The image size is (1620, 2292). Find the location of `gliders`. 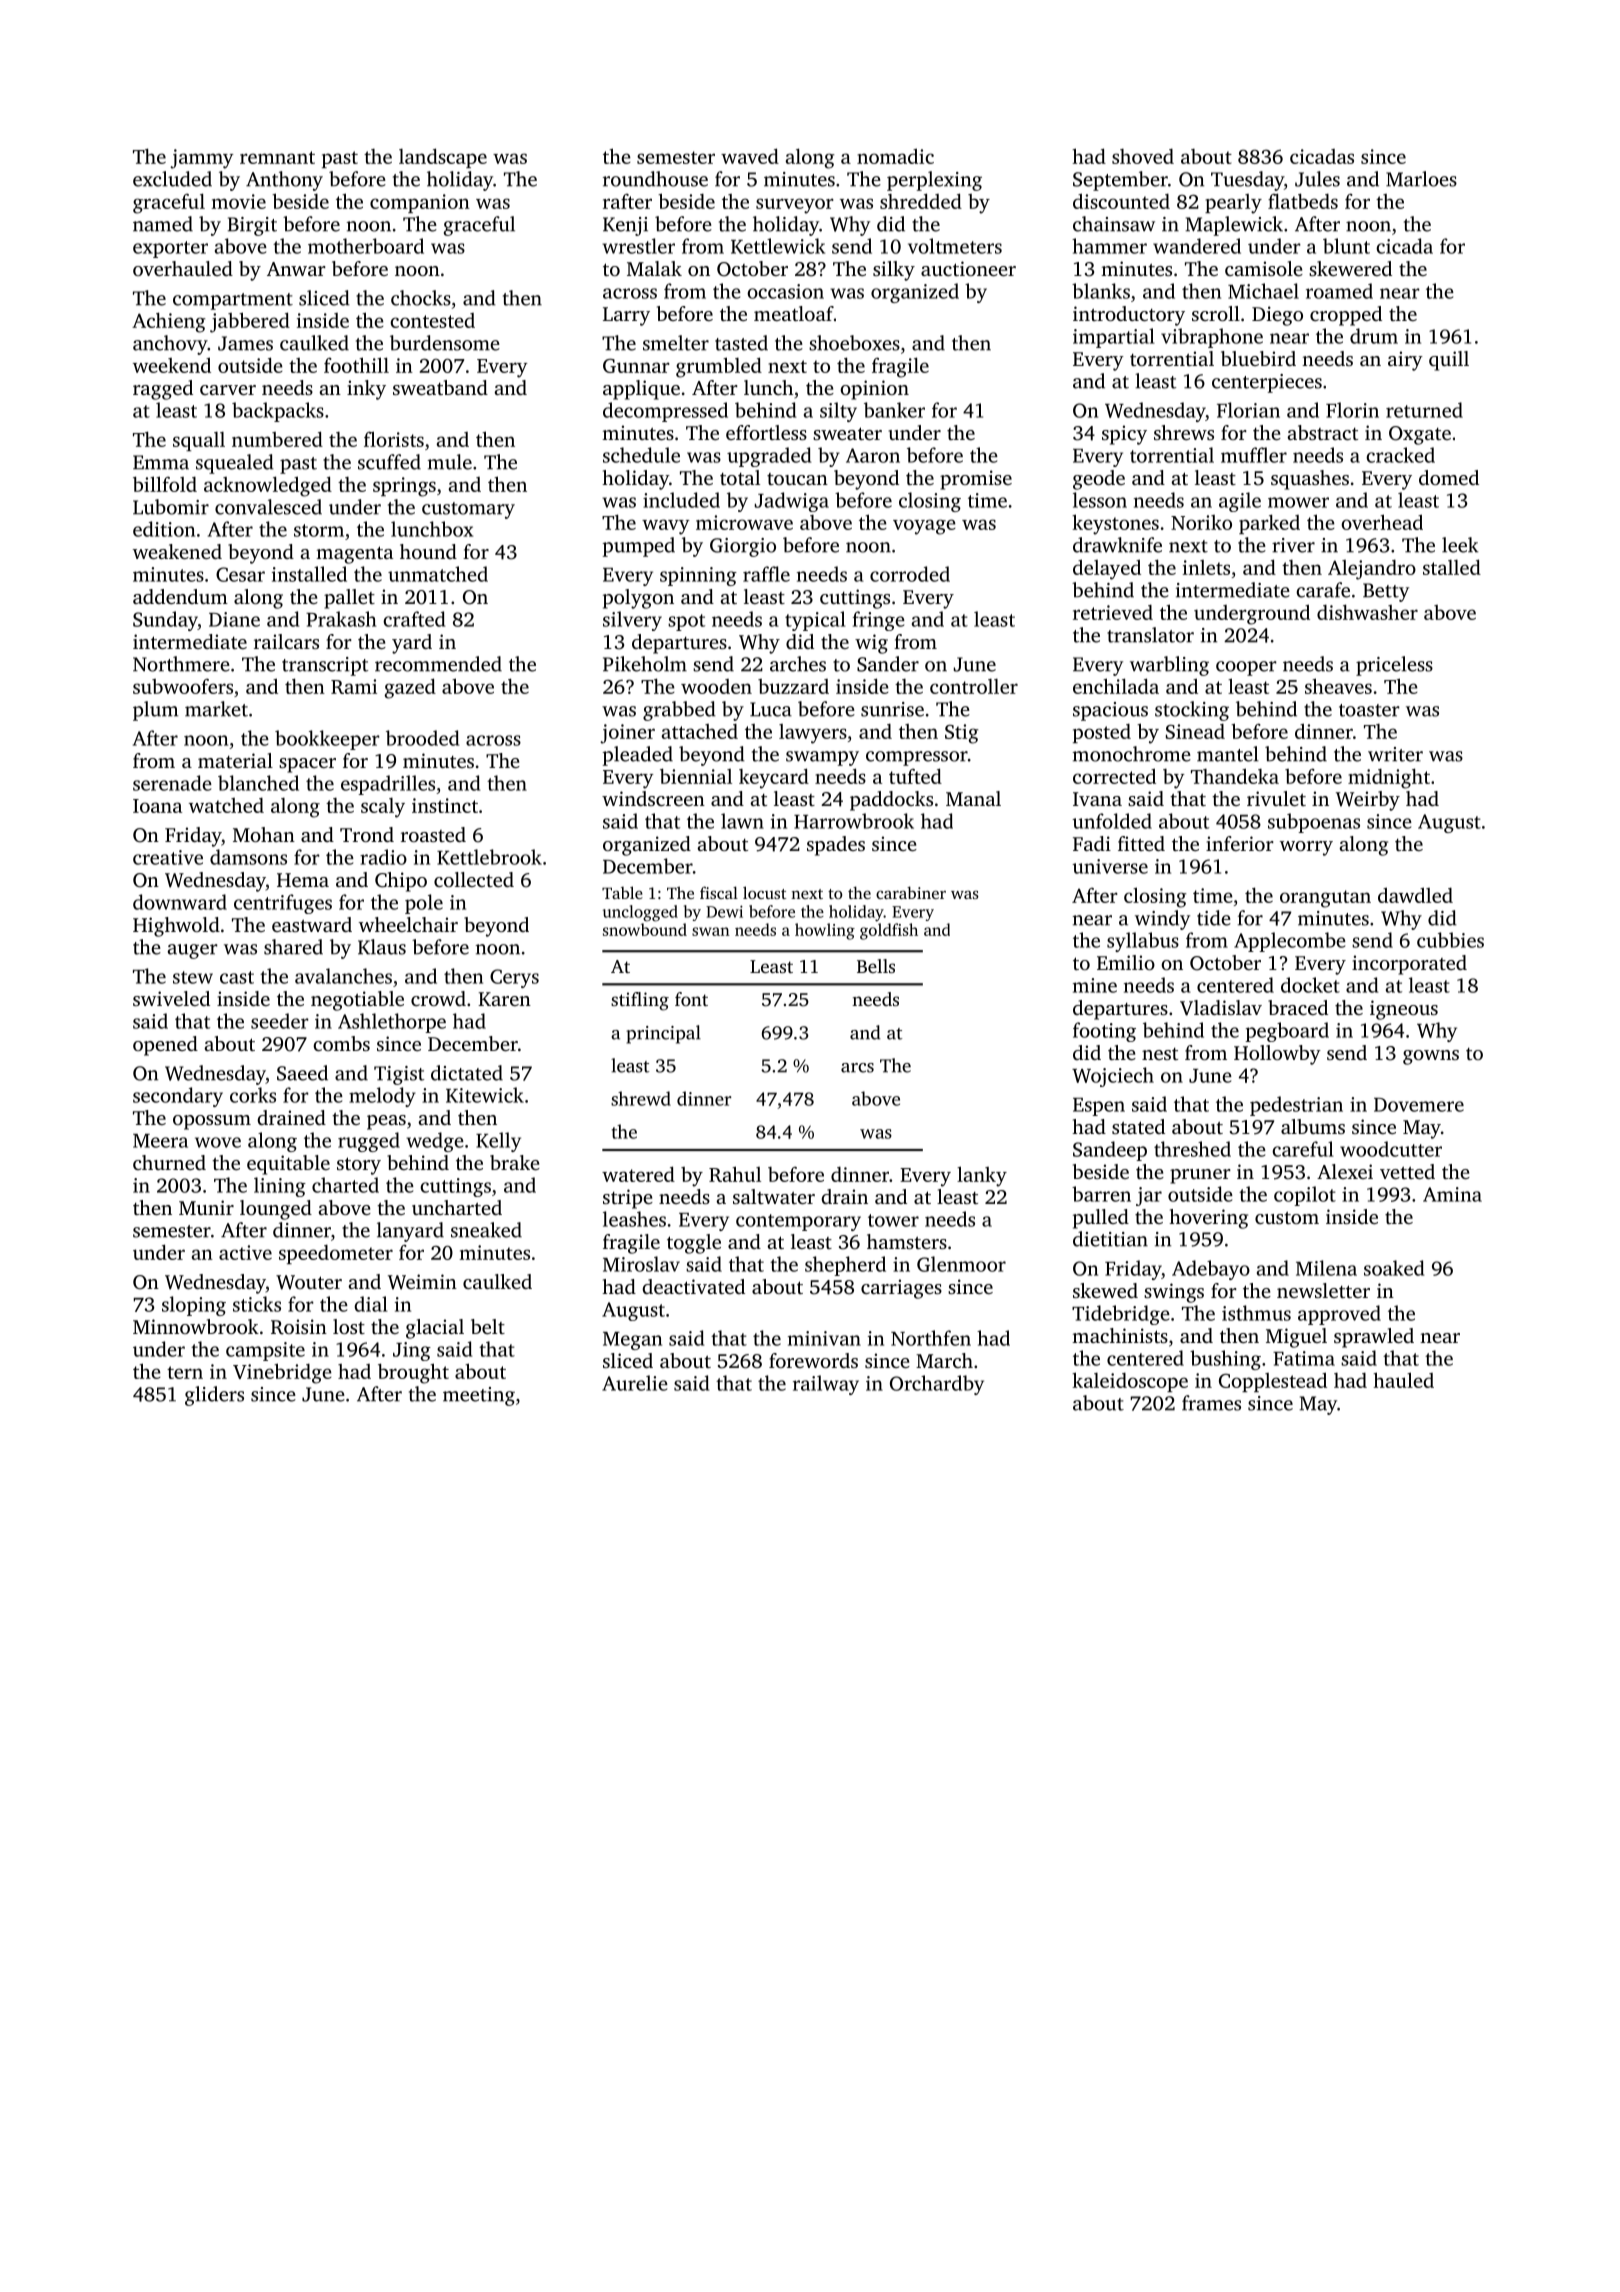

gliders is located at coordinates (214, 1396).
